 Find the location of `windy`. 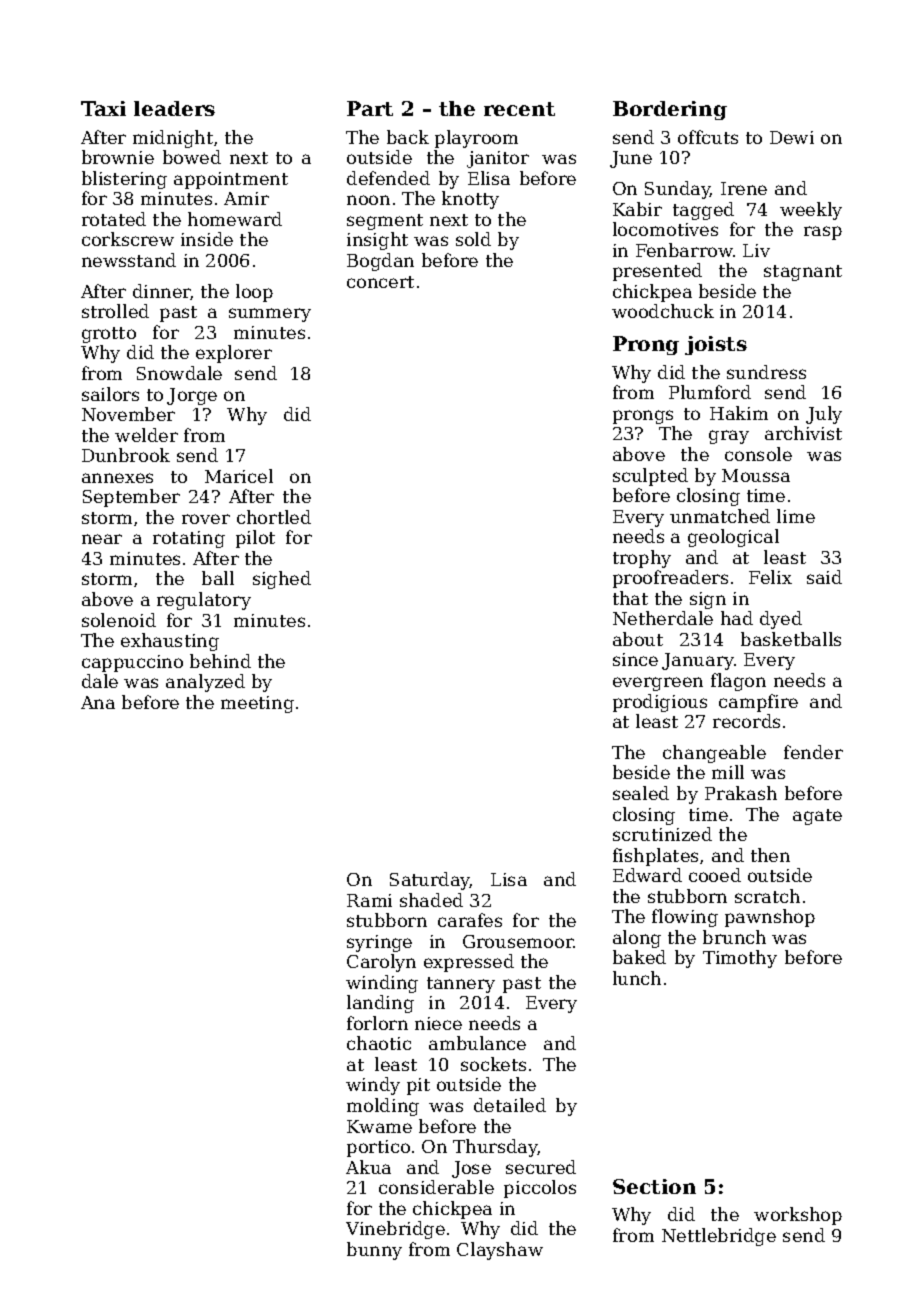

windy is located at coordinates (373, 1086).
